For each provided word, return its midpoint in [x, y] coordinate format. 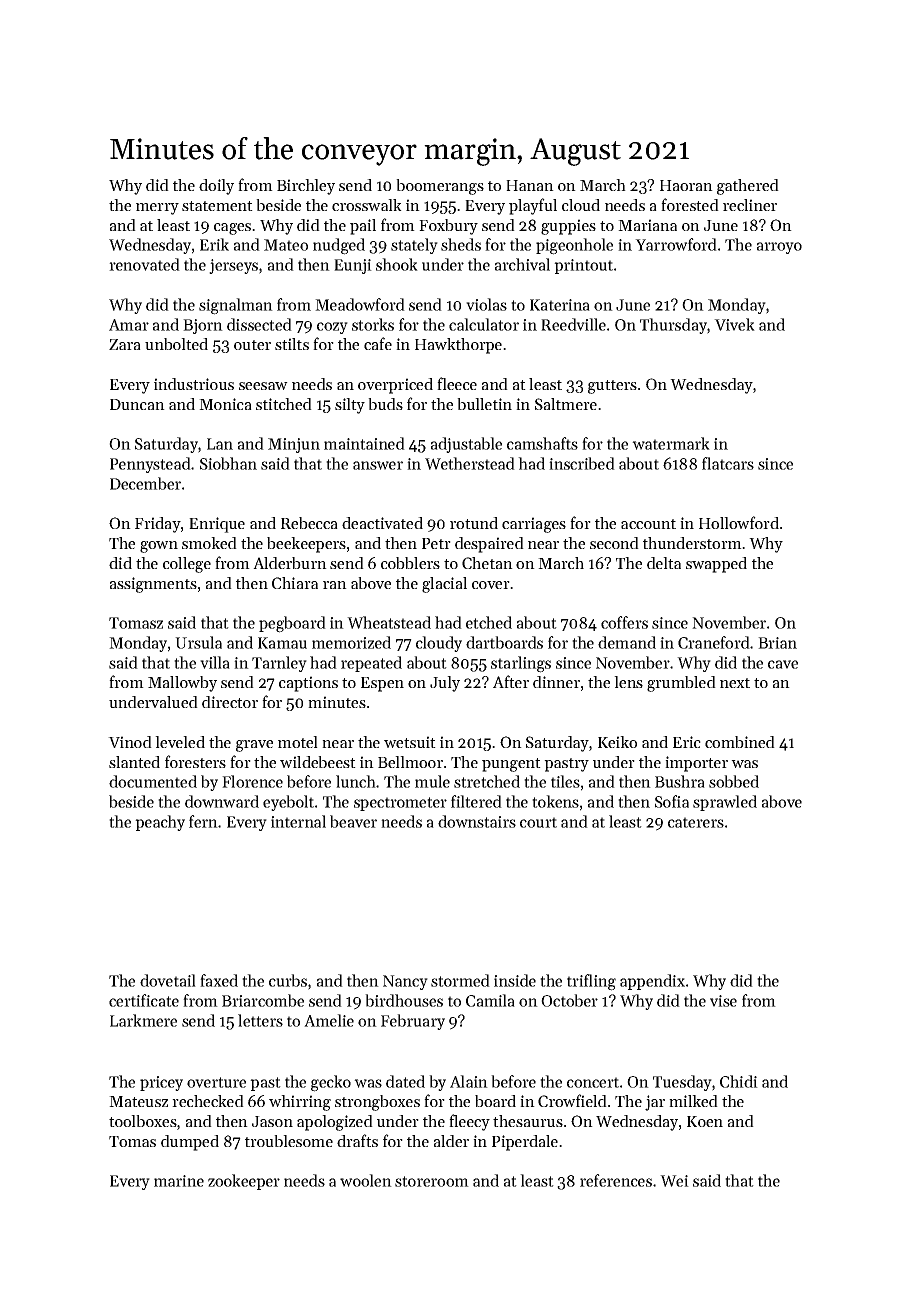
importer [696, 764]
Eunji [353, 266]
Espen [382, 684]
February [413, 1022]
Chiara [295, 583]
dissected [259, 324]
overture [216, 1082]
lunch [356, 781]
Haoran [686, 185]
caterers [696, 822]
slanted [134, 762]
